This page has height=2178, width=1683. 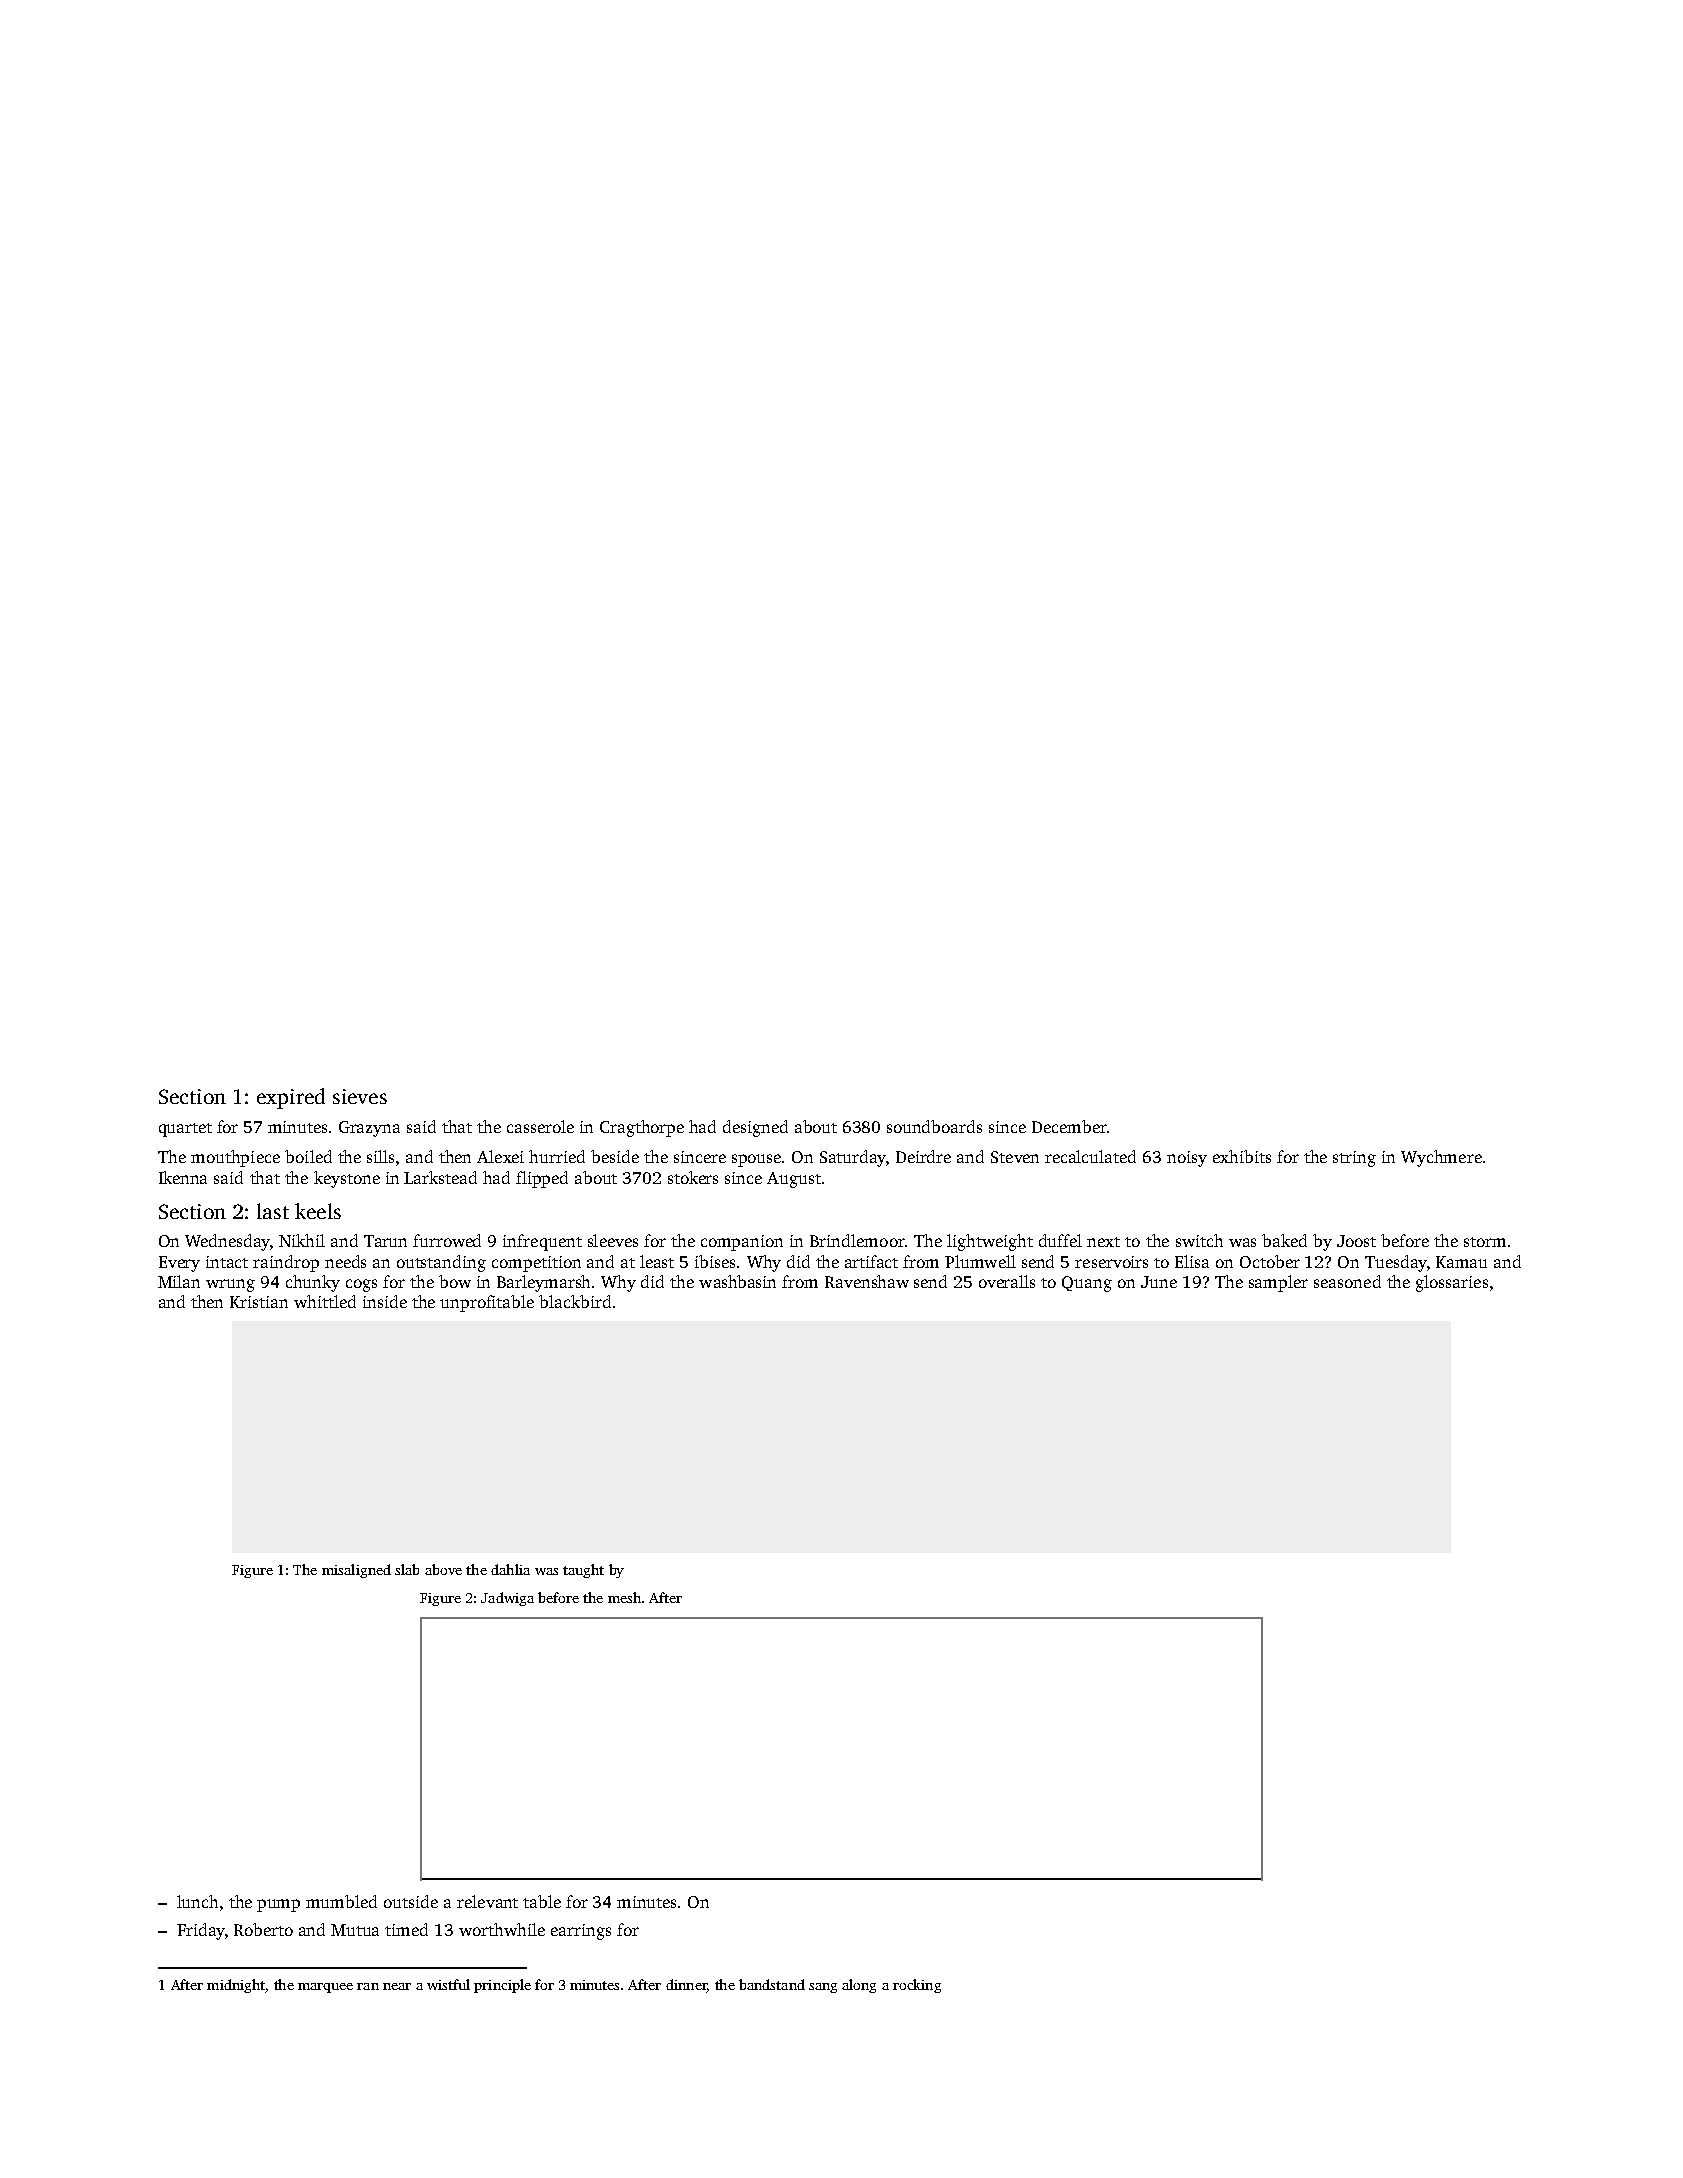 What do you see at coordinates (859, 1986) in the page?
I see `along` at bounding box center [859, 1986].
